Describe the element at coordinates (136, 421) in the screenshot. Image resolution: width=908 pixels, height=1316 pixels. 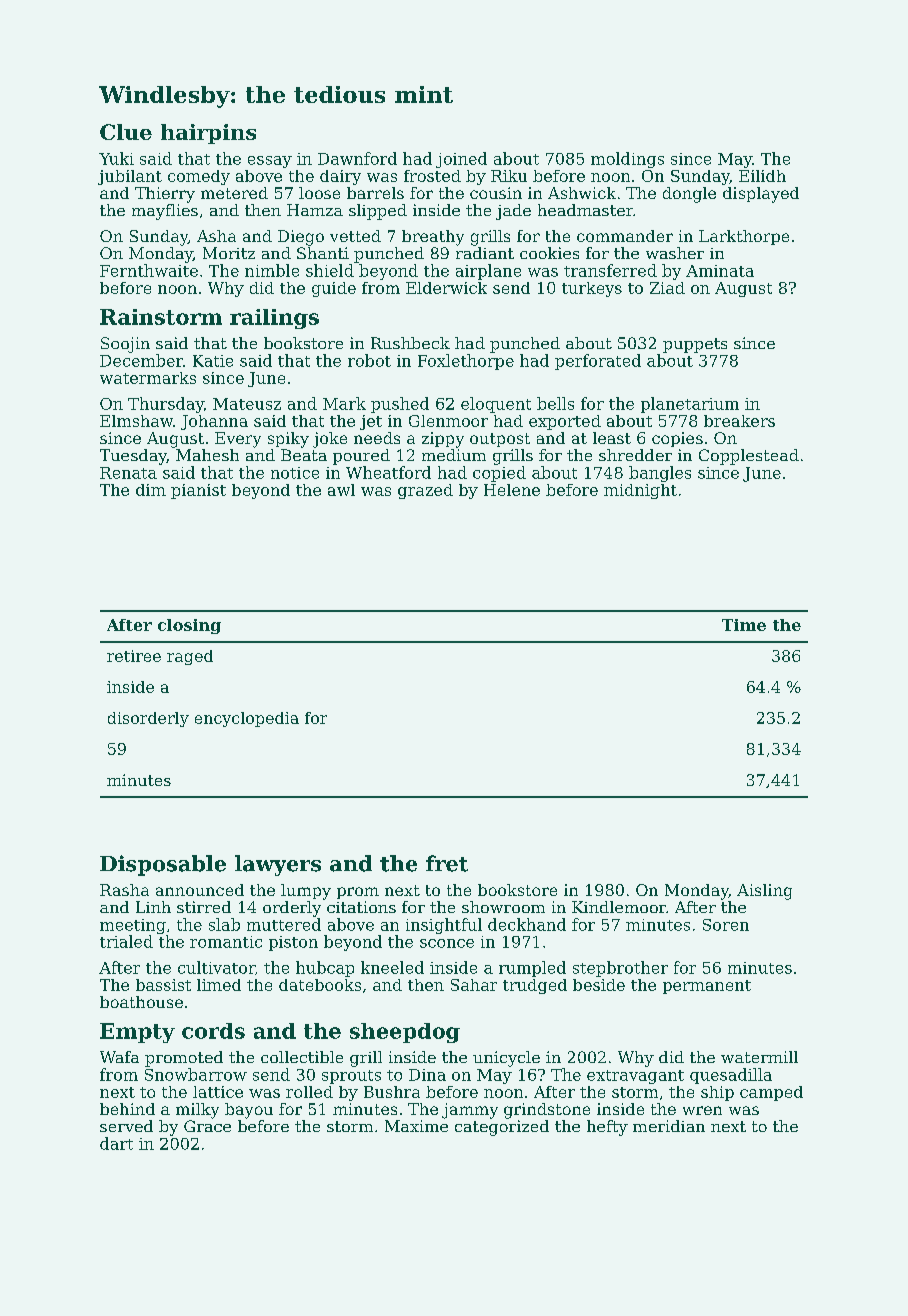
I see `Elmshaw` at that location.
